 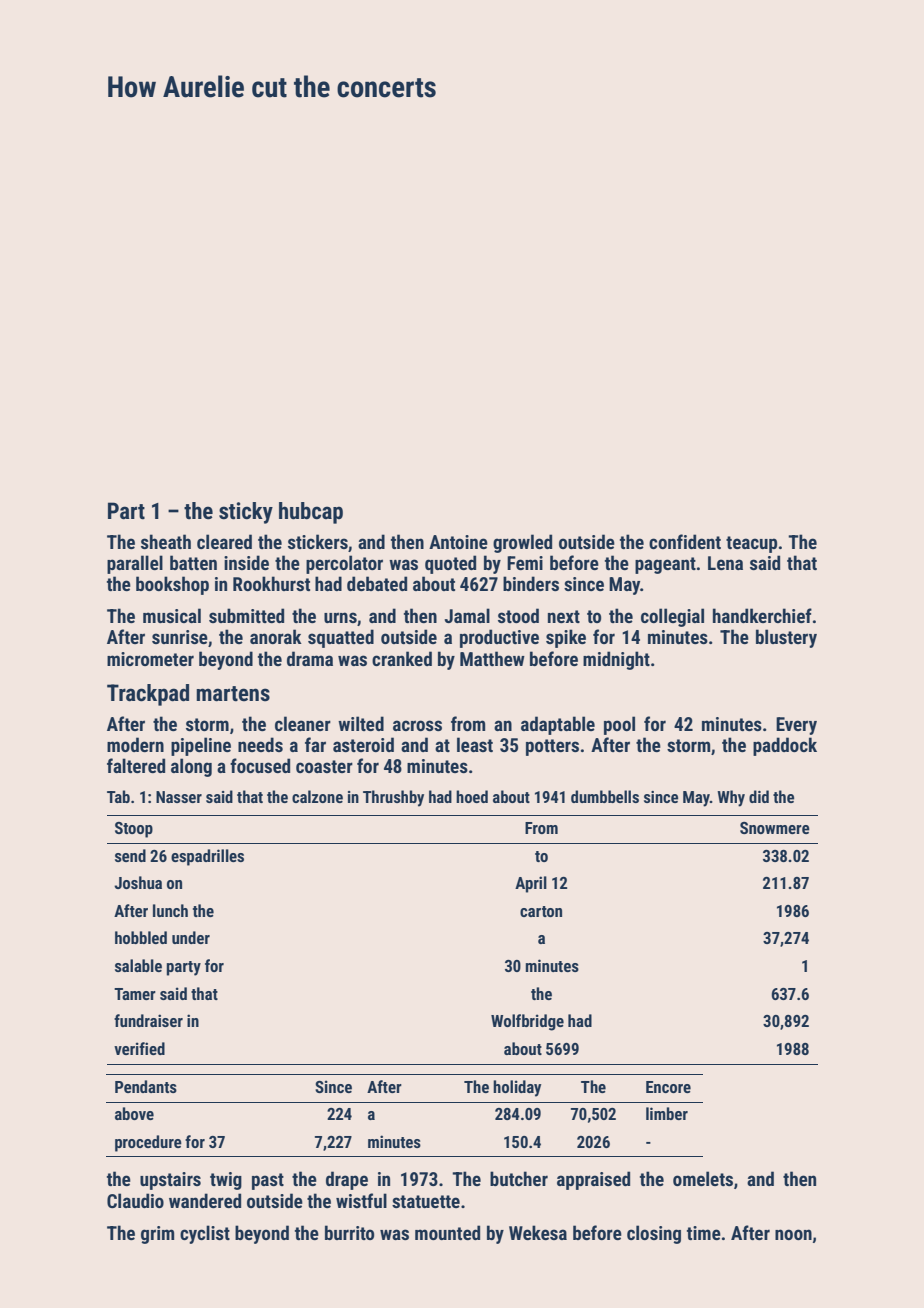 What do you see at coordinates (135, 744) in the screenshot?
I see `modern` at bounding box center [135, 744].
